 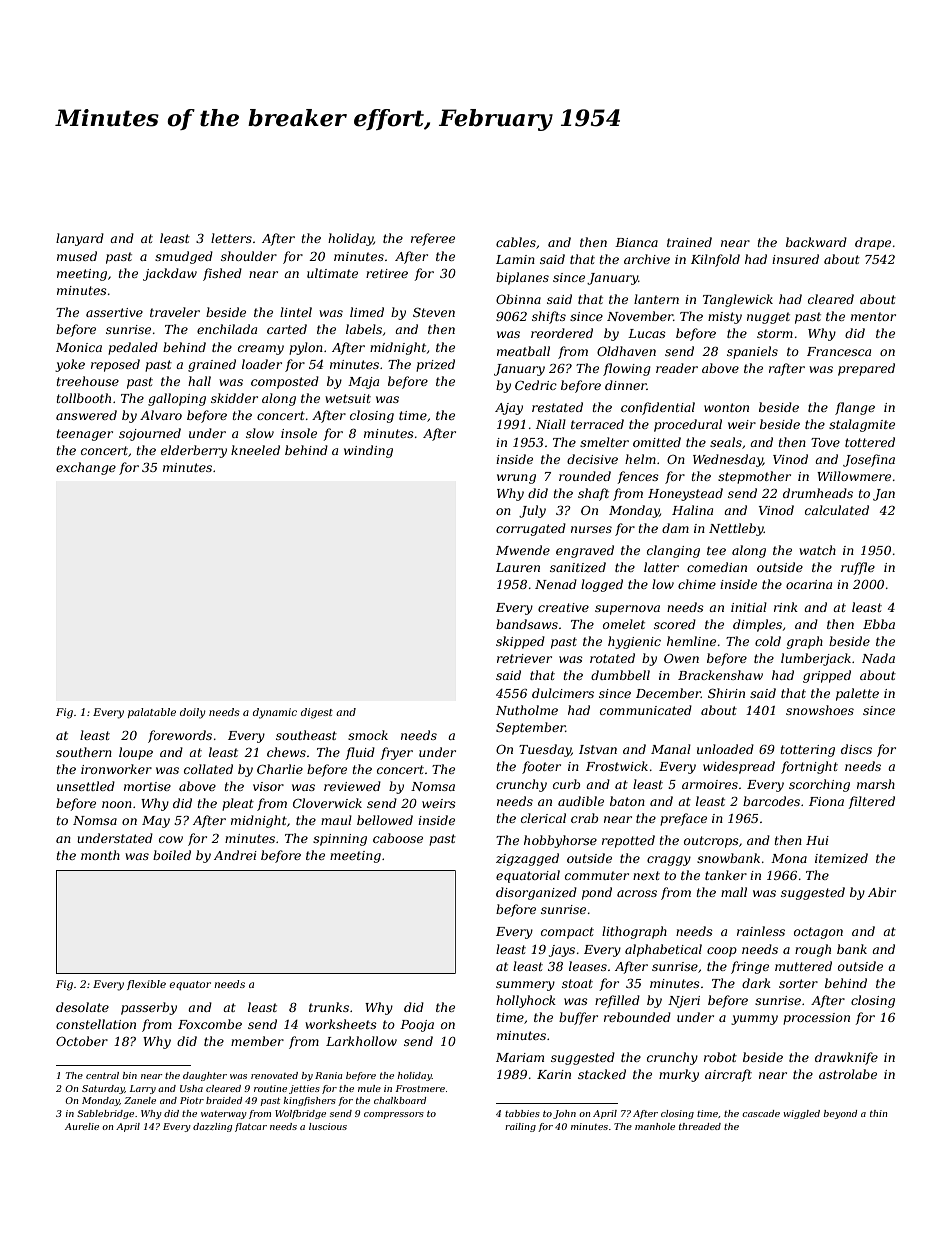 What do you see at coordinates (813, 950) in the screenshot?
I see `rough` at bounding box center [813, 950].
